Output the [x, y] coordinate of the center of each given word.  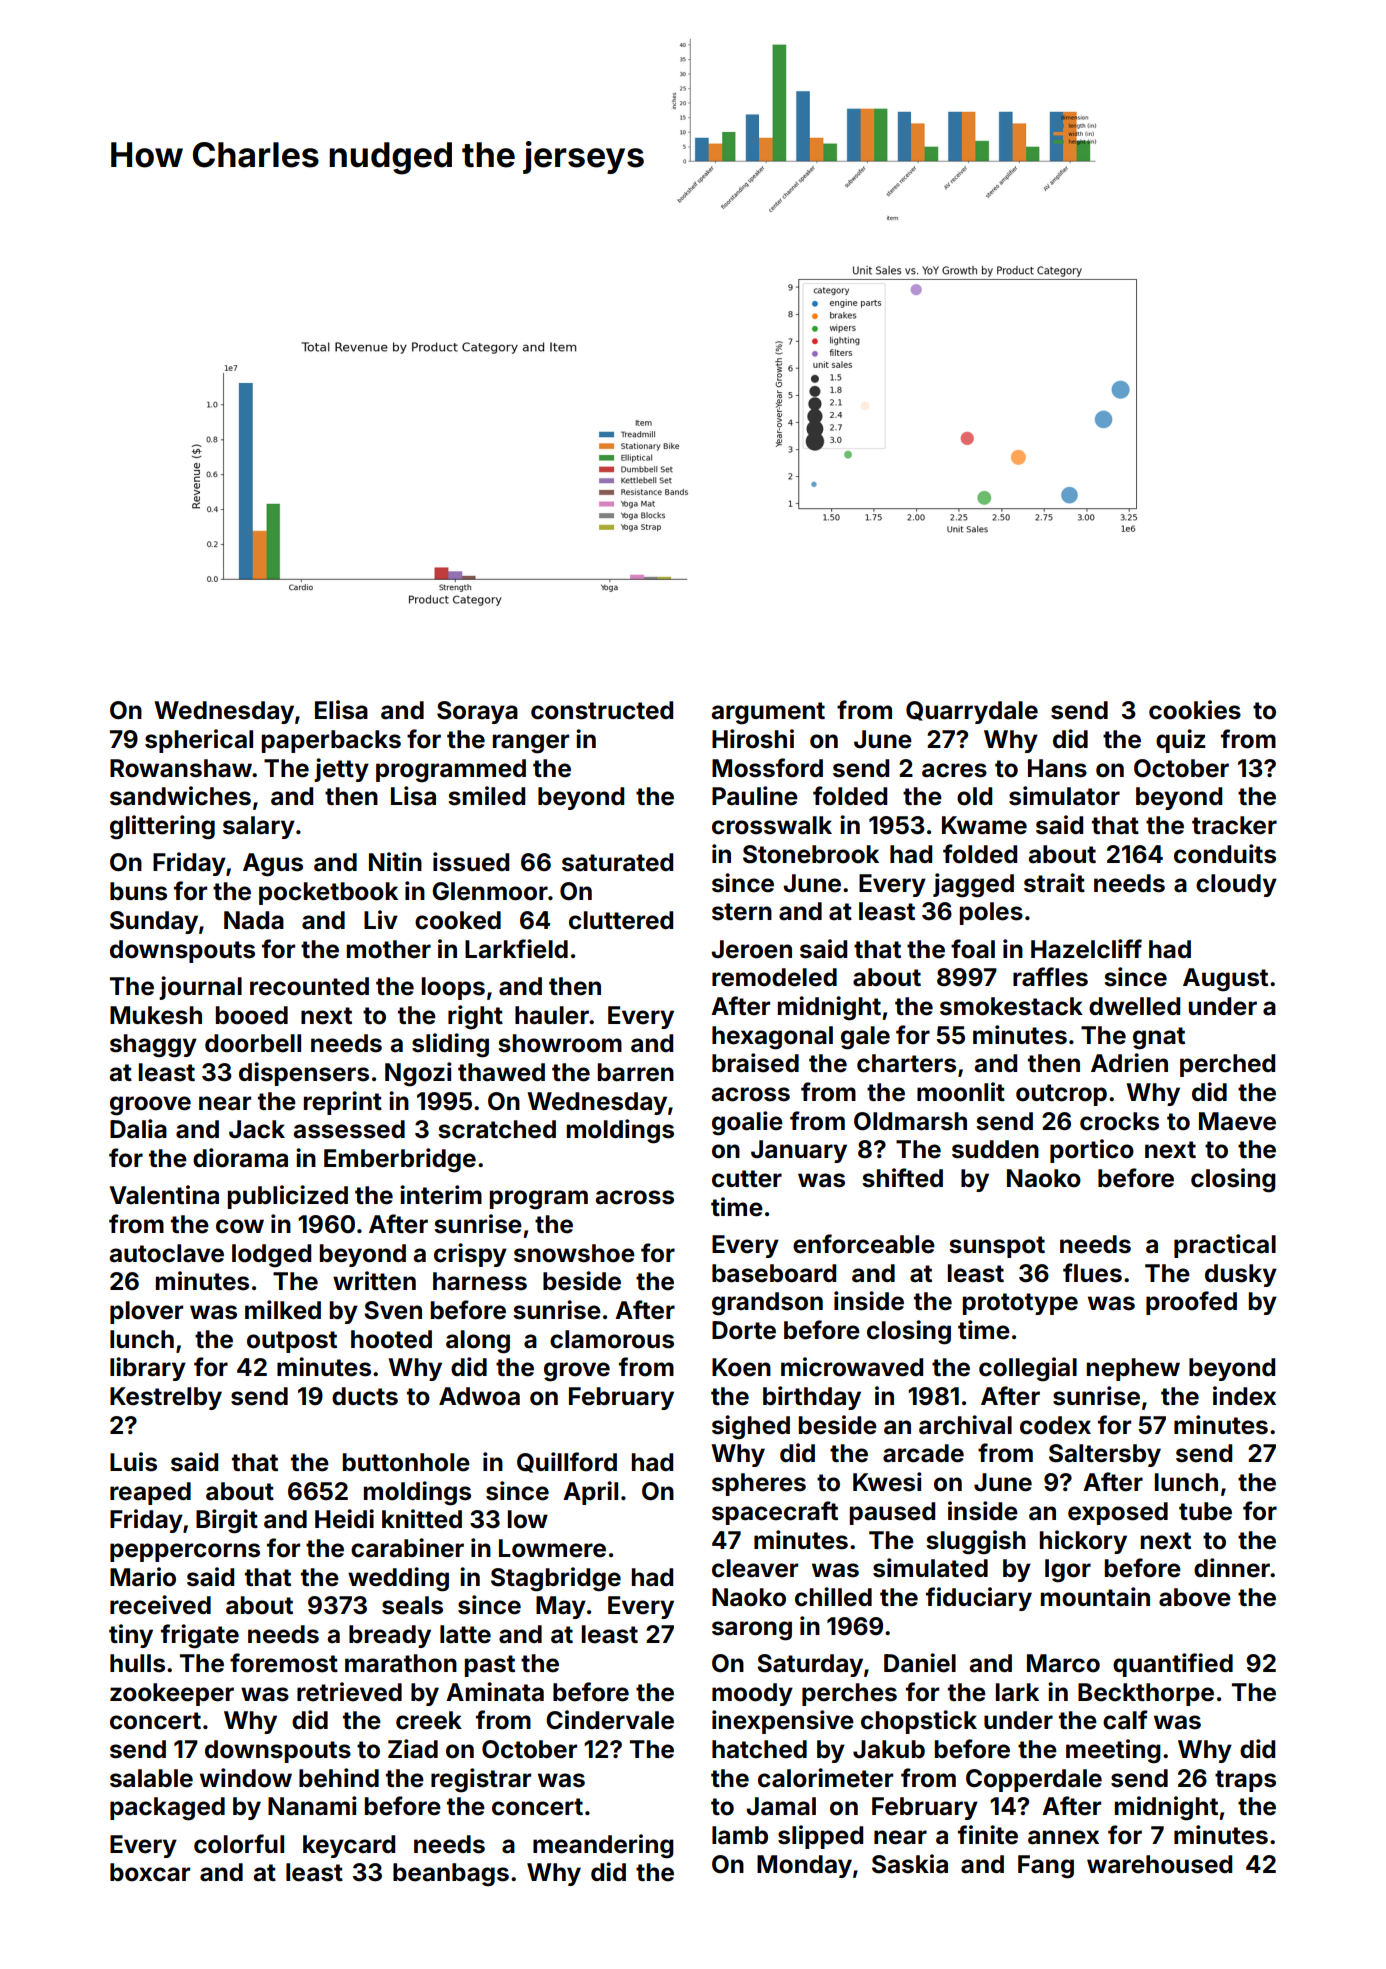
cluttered [621, 920]
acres [954, 770]
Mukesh [156, 1015]
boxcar [150, 1872]
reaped [150, 1493]
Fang [1046, 1867]
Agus [273, 865]
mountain [1095, 1597]
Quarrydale [972, 712]
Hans [1057, 768]
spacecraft [775, 1513]
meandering [603, 1846]
